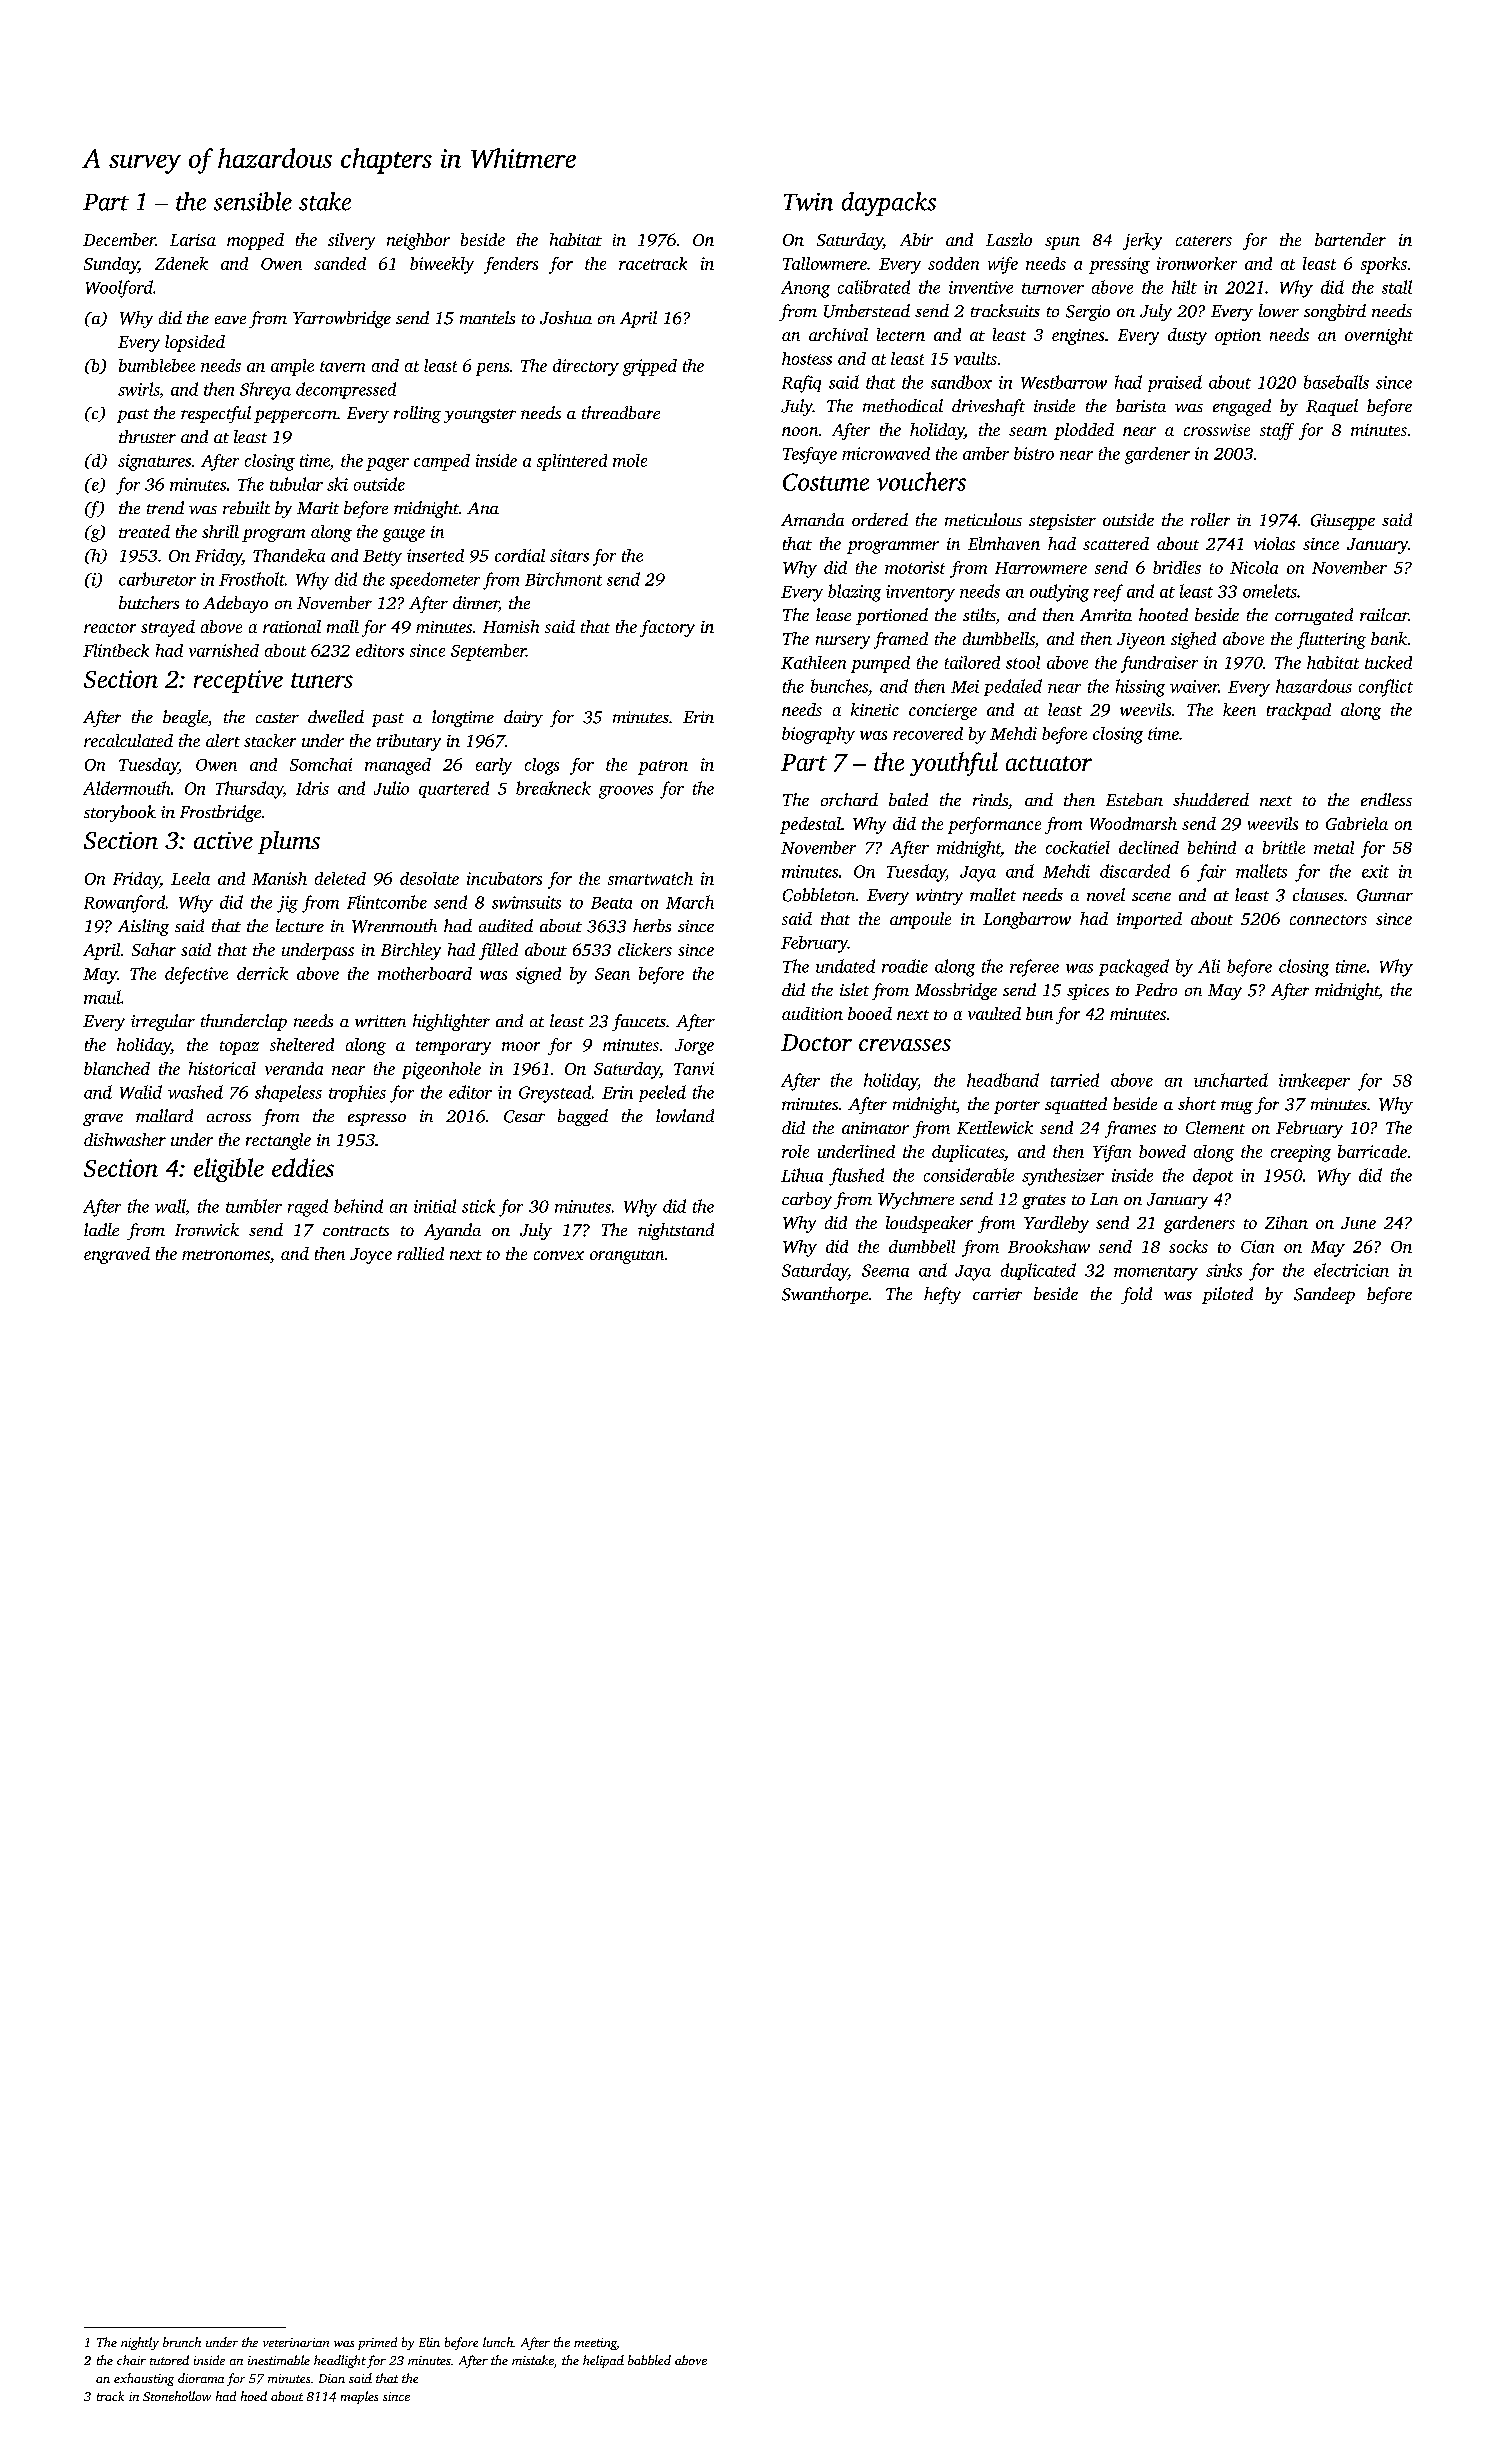 Image resolution: width=1496 pixels, height=2464 pixels. What do you see at coordinates (1134, 799) in the document?
I see `Esteban` at bounding box center [1134, 799].
